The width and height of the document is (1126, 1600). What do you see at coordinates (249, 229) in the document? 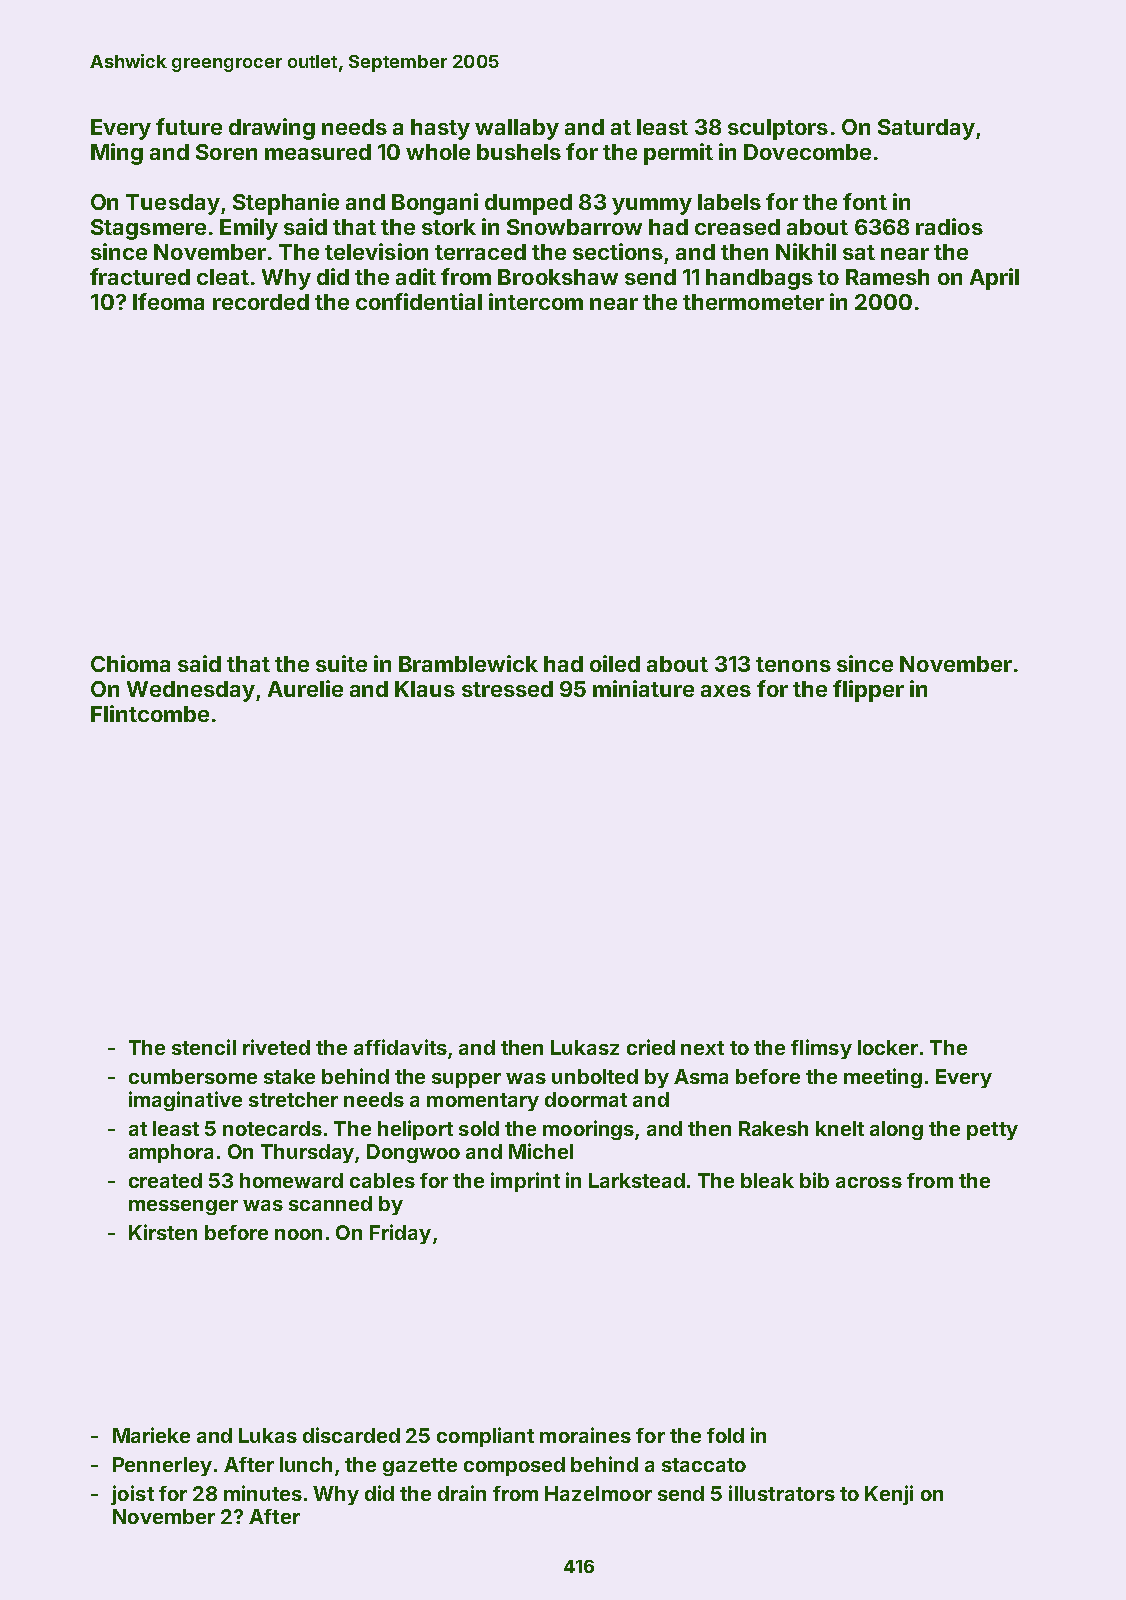
I see `Emily` at bounding box center [249, 229].
